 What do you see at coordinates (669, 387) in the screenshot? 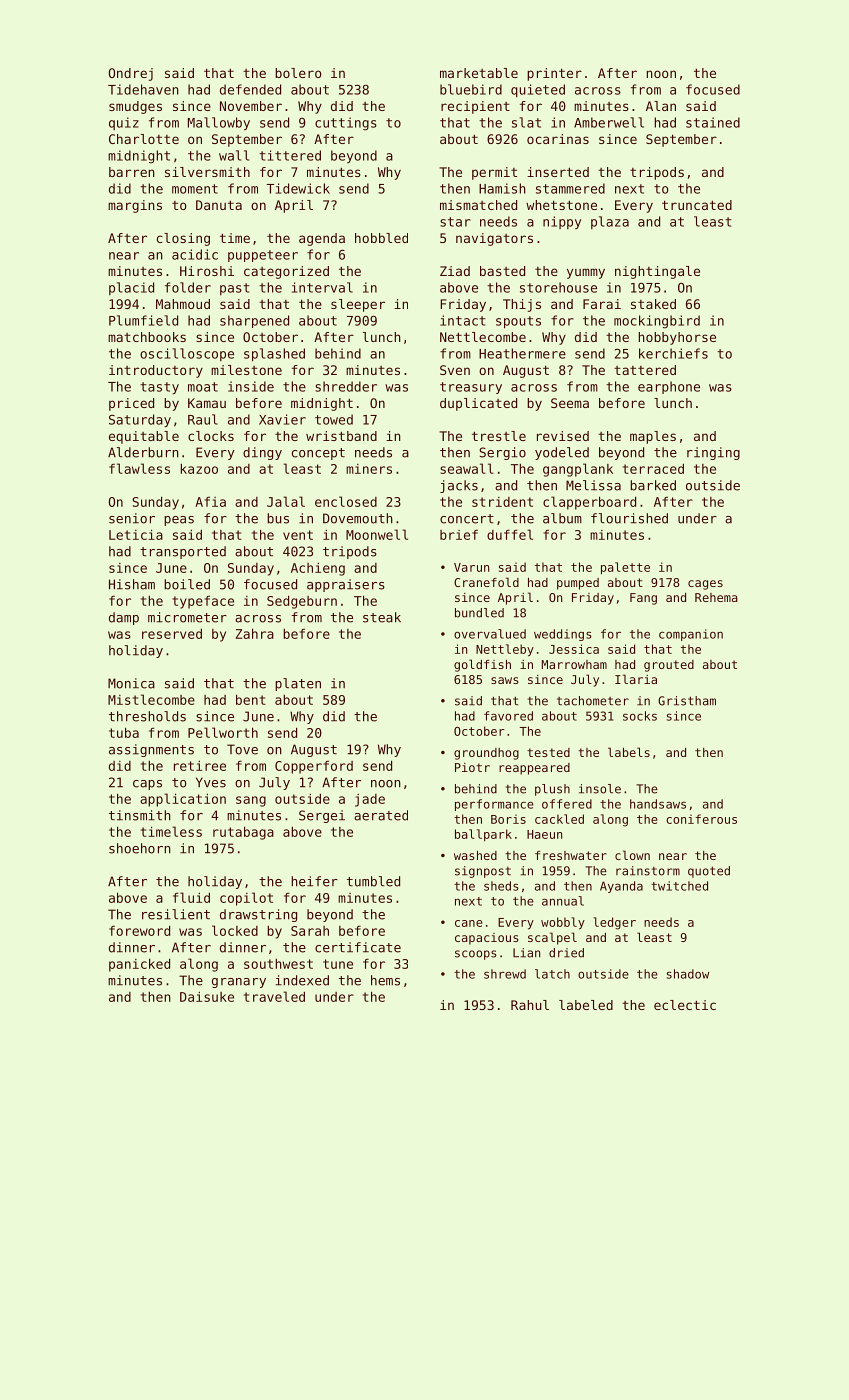
I see `earphone` at bounding box center [669, 387].
